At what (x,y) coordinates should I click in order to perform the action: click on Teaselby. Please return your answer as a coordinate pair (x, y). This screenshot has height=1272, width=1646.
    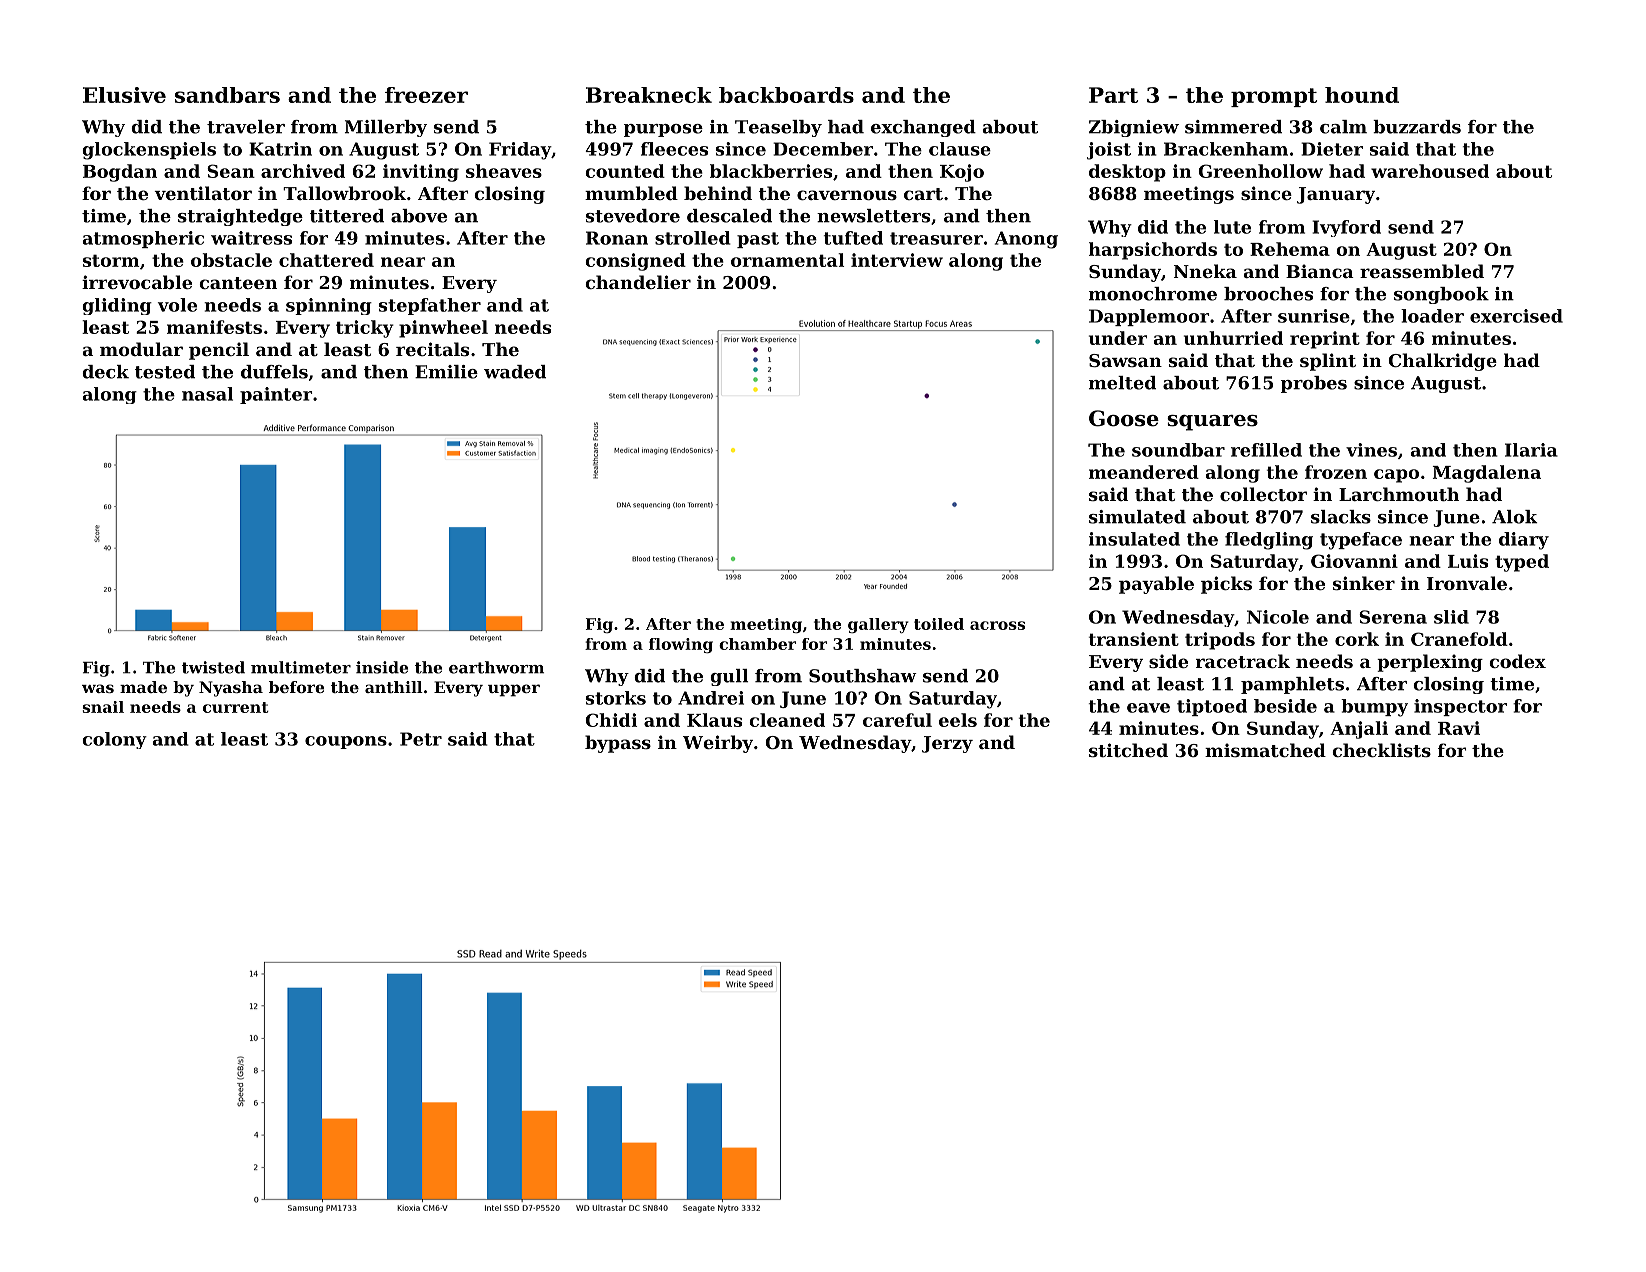
    Looking at the image, I should click on (778, 128).
